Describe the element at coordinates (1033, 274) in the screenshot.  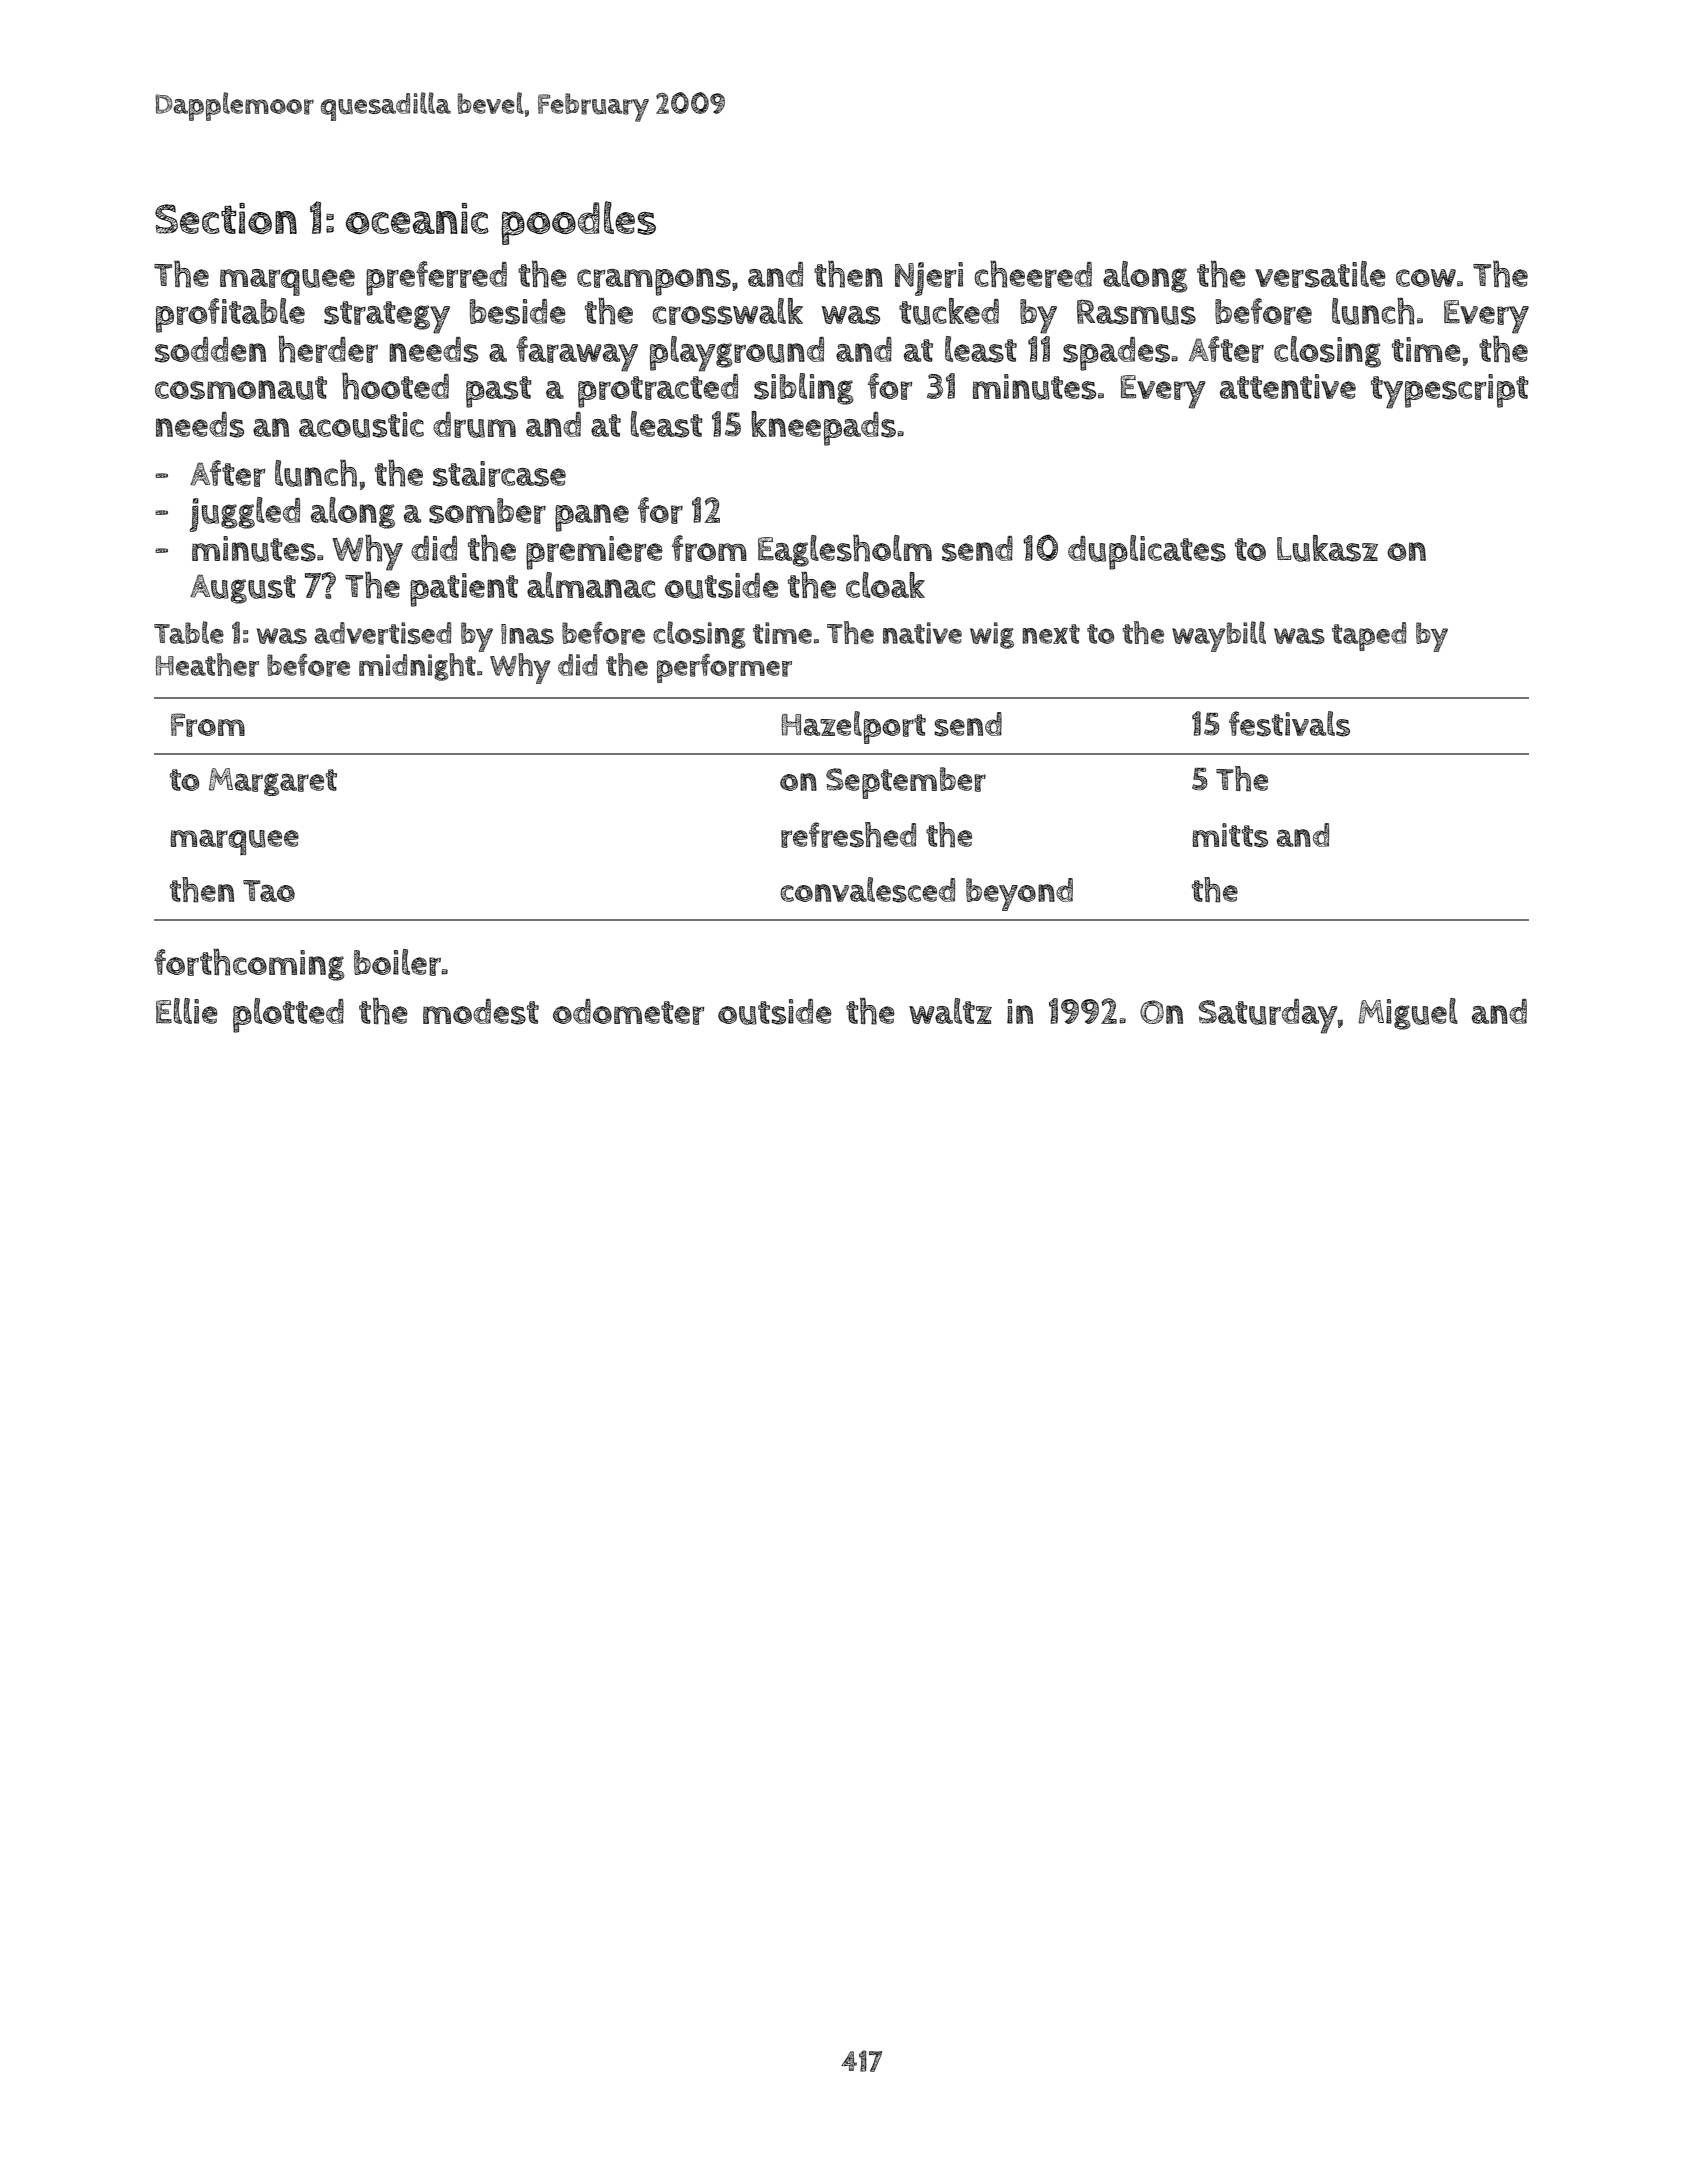
I see `cheered` at that location.
